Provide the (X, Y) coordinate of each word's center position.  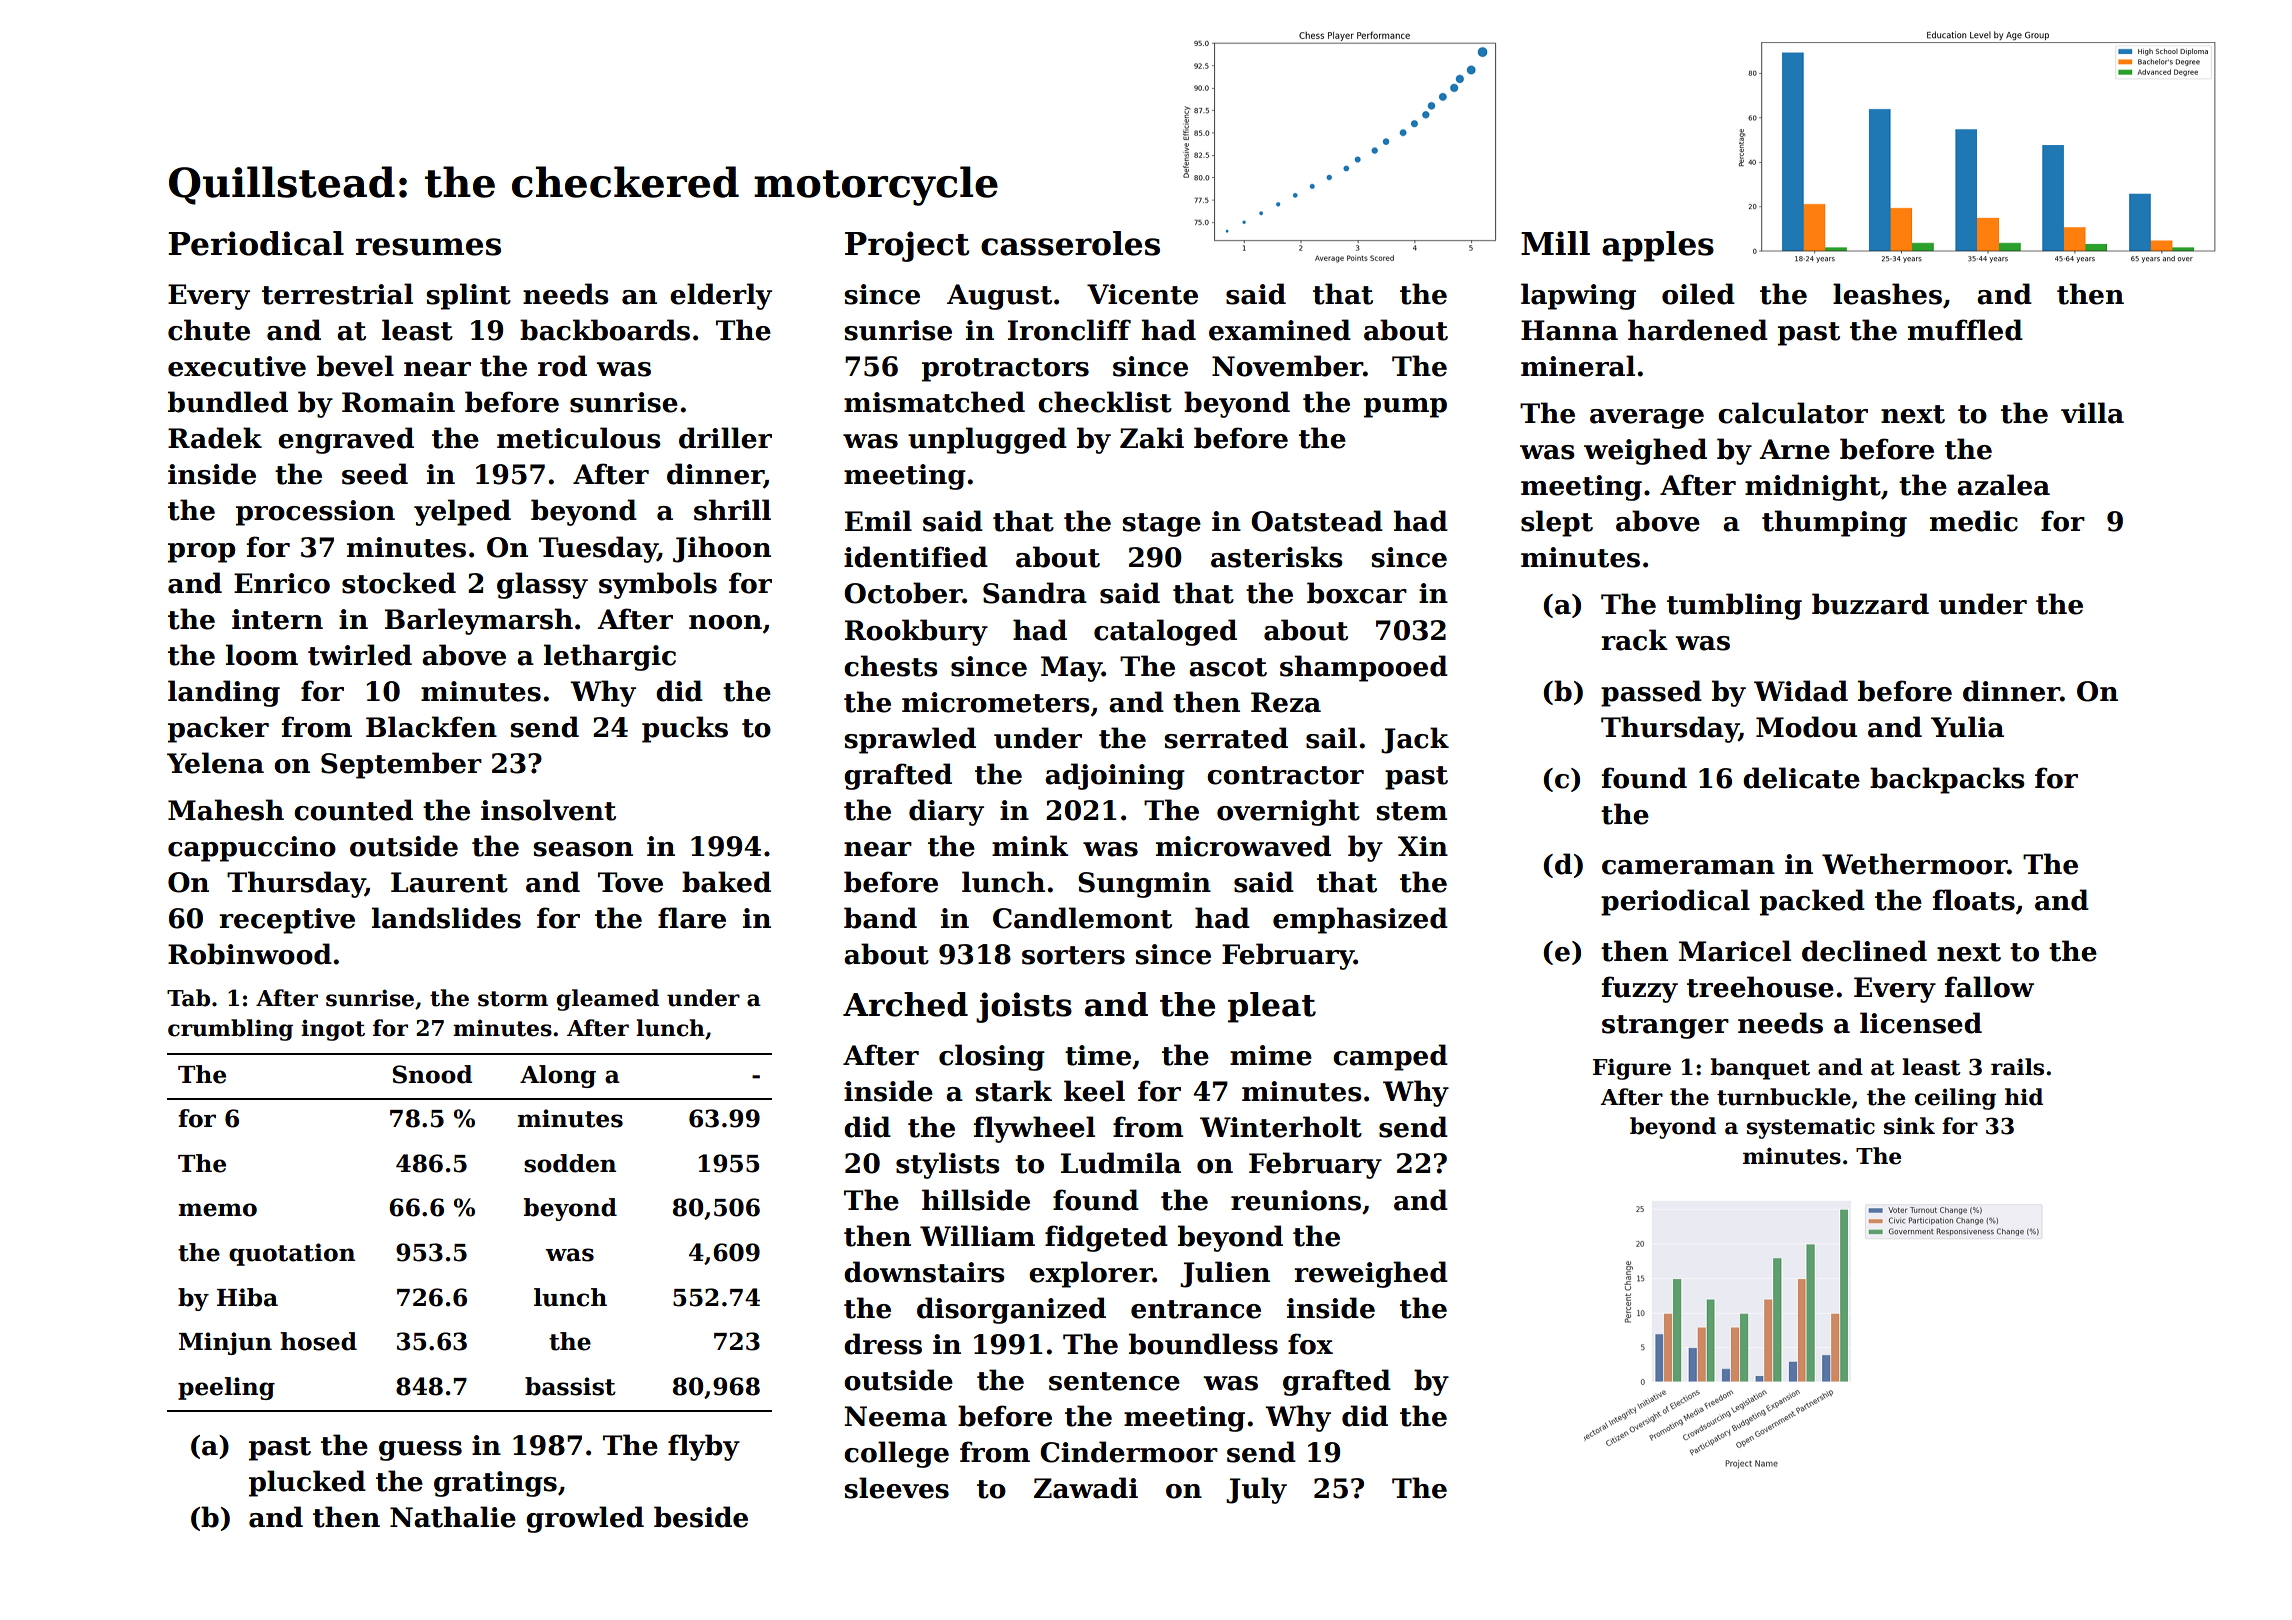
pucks (685, 729)
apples (1658, 246)
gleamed (608, 1000)
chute (209, 330)
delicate (1801, 778)
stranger (1665, 1027)
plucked (307, 1483)
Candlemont (1082, 918)
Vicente (1142, 294)
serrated (1226, 738)
